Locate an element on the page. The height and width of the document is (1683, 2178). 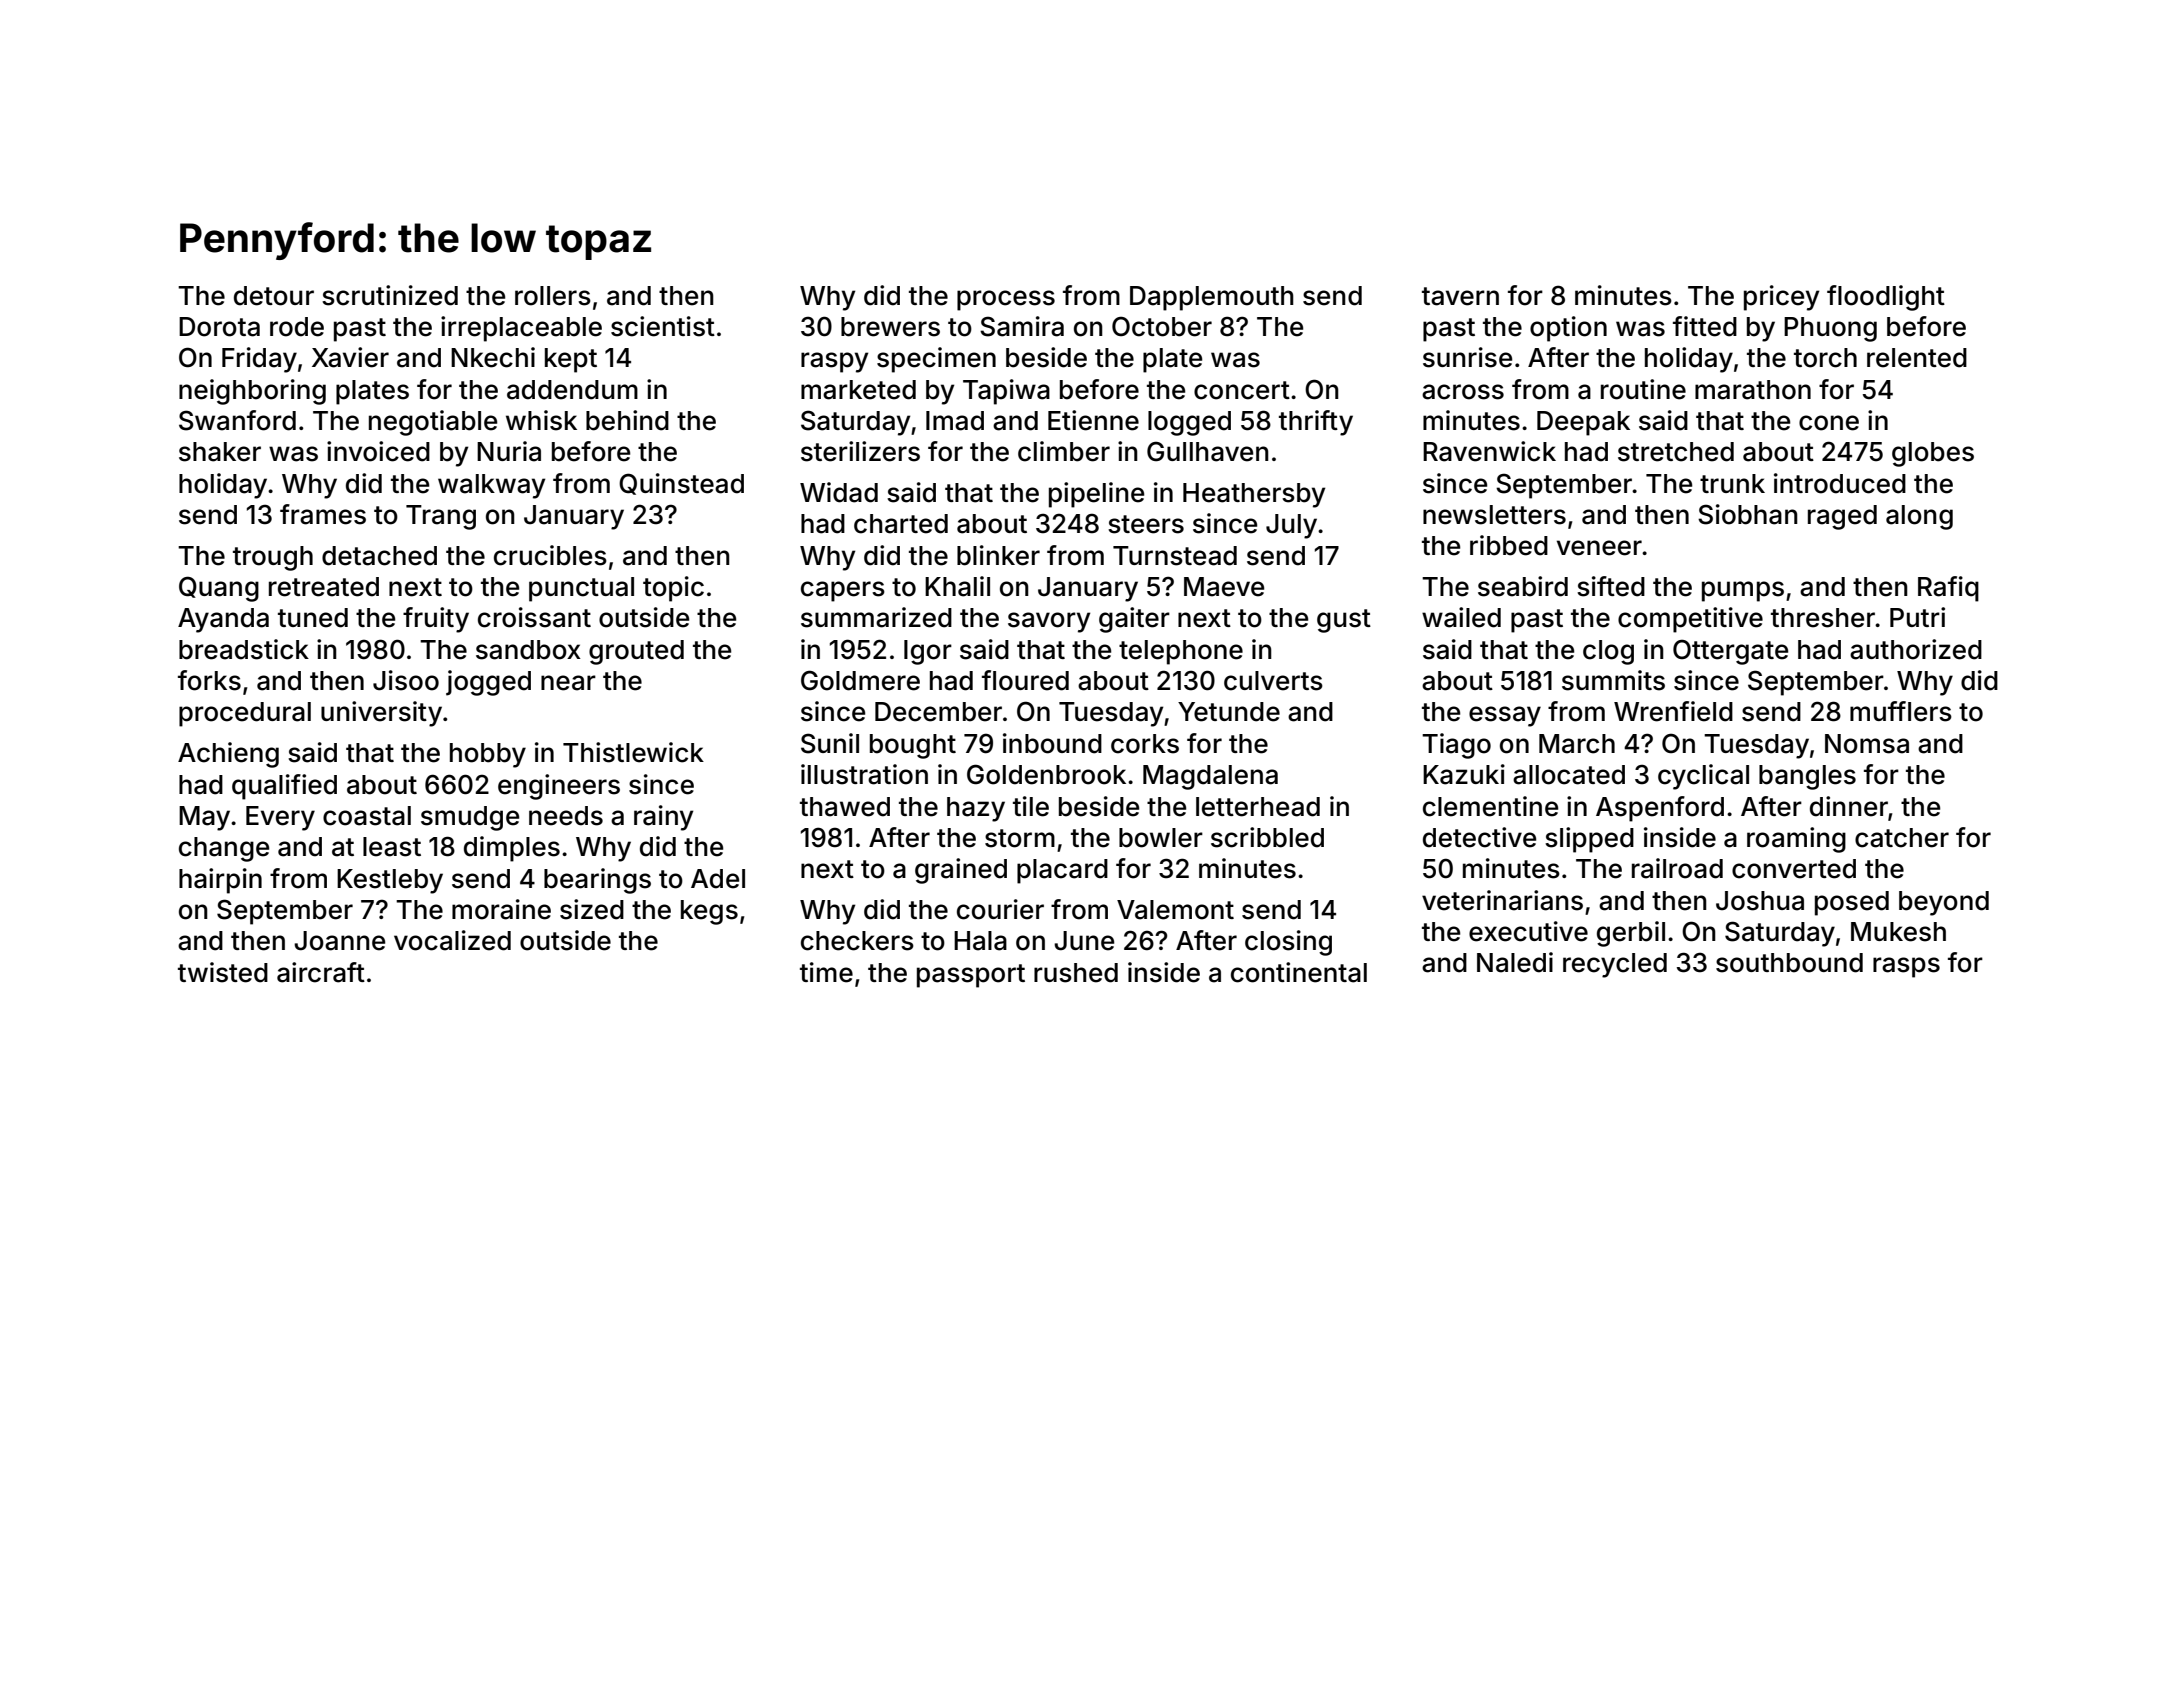
bangles is located at coordinates (1807, 777).
